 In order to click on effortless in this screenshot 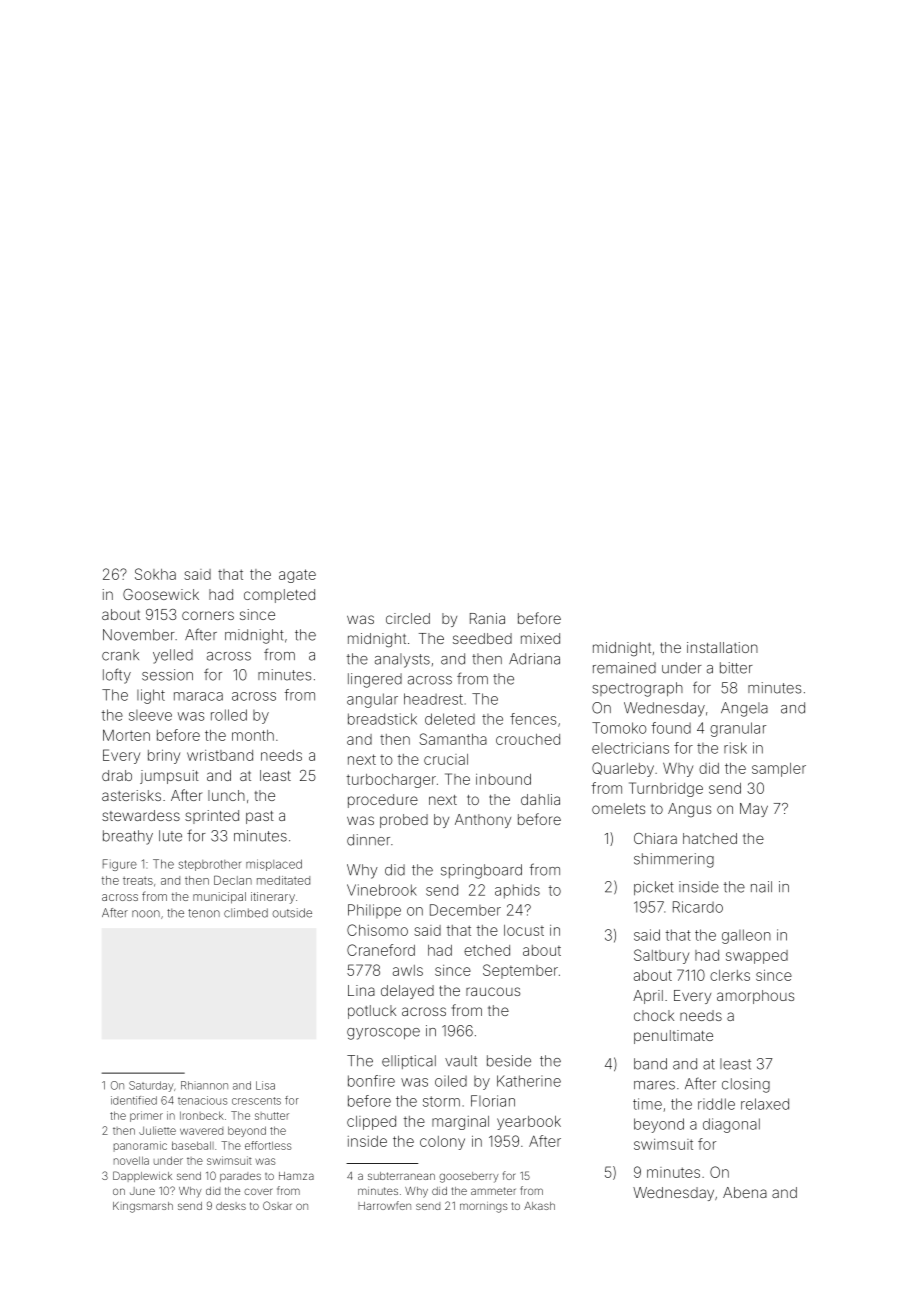, I will do `click(268, 1145)`.
